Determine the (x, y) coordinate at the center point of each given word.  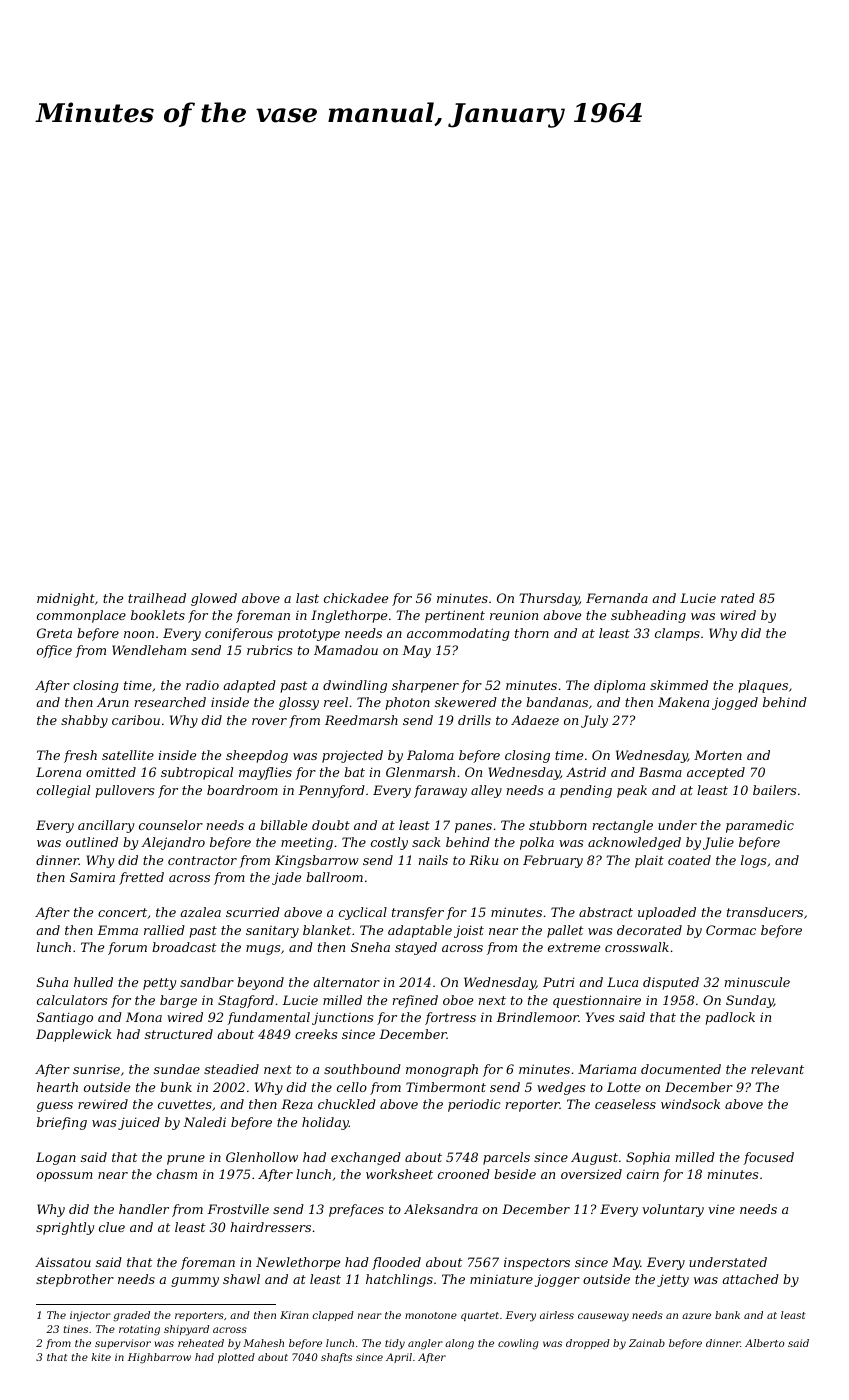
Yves (600, 1017)
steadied (231, 1069)
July (594, 721)
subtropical (197, 773)
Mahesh (263, 1343)
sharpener (425, 686)
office (54, 651)
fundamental (268, 1018)
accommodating (458, 634)
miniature (501, 1279)
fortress (450, 1018)
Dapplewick (74, 1035)
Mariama (607, 1069)
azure (696, 1316)
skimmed (679, 685)
